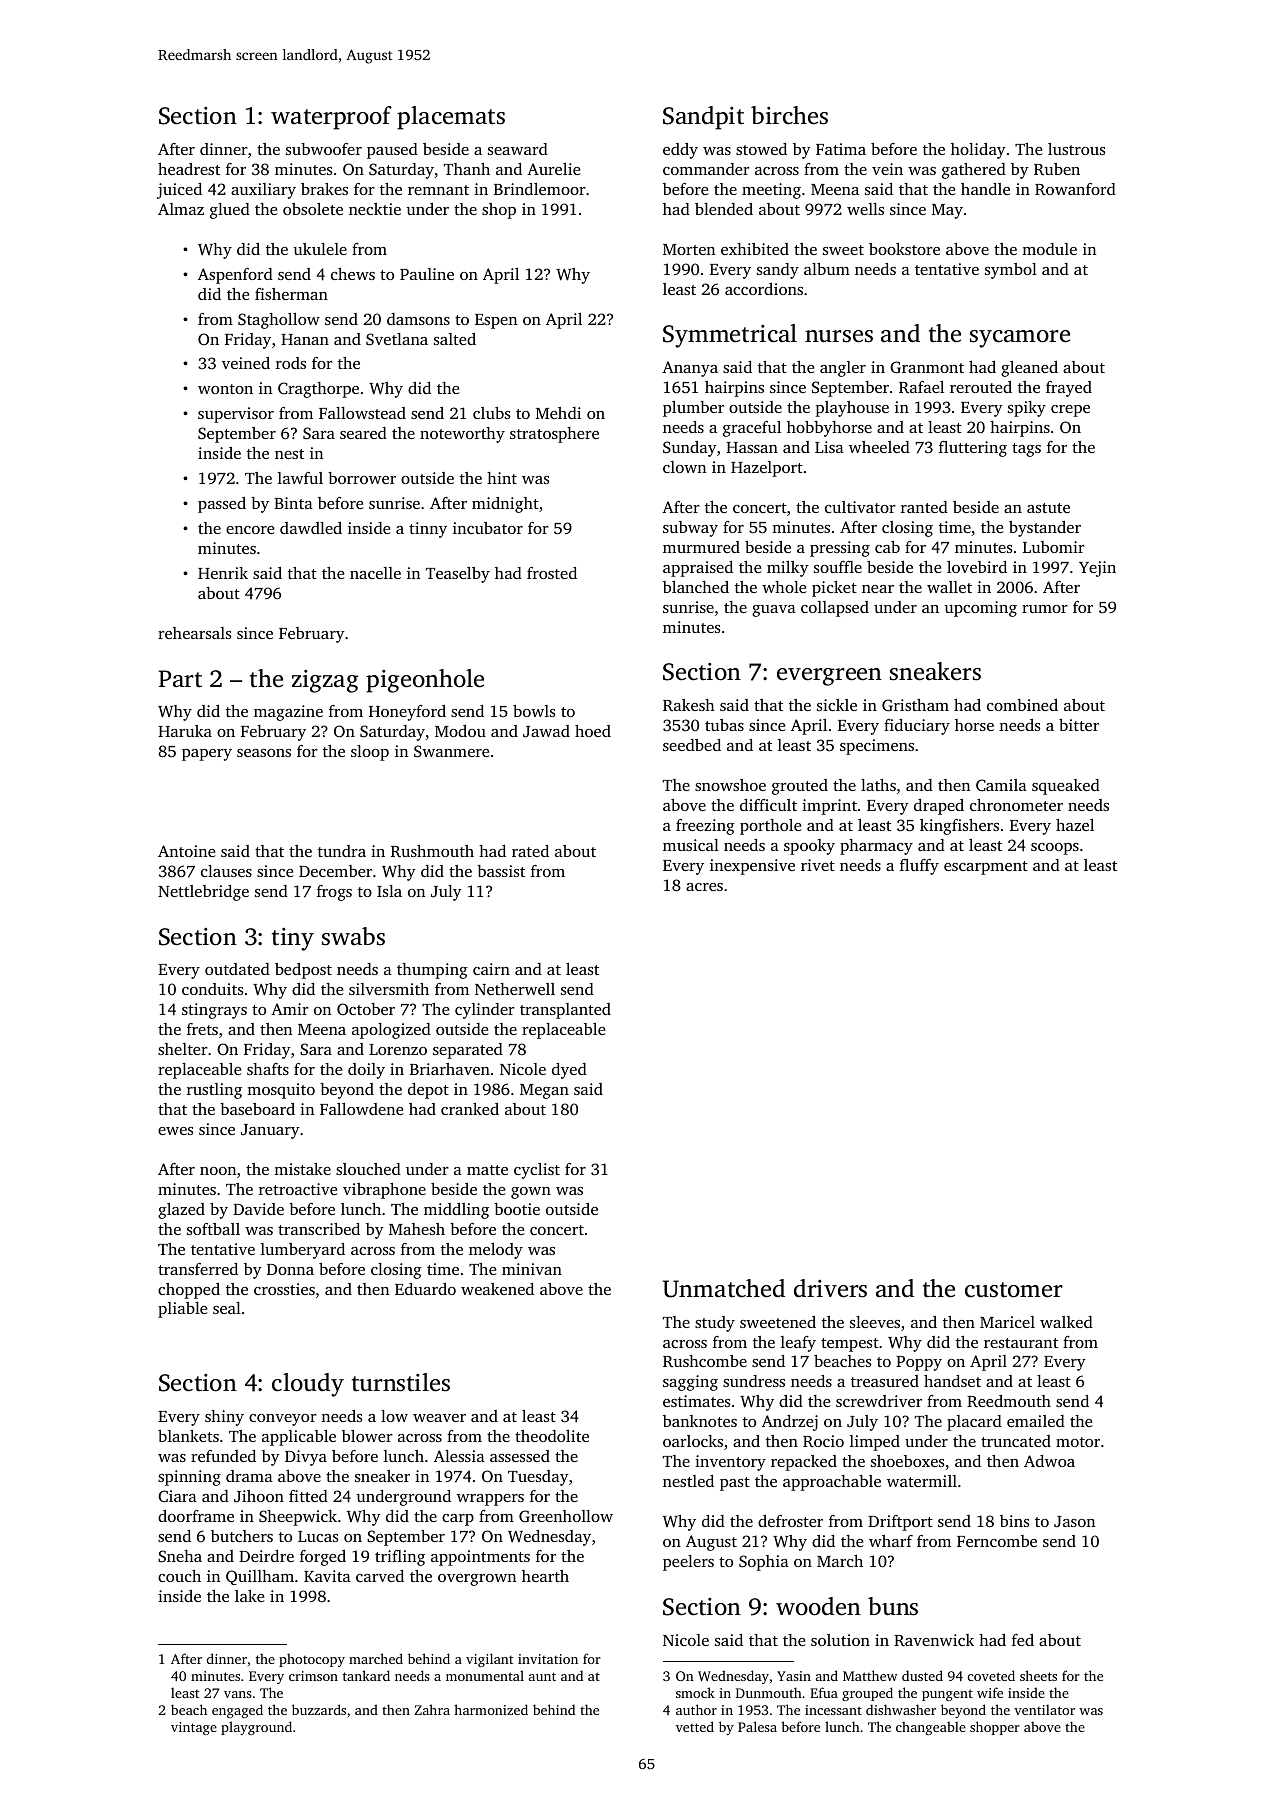 The width and height of the image is (1277, 1806). Describe the element at coordinates (927, 367) in the image. I see `Granmont` at that location.
